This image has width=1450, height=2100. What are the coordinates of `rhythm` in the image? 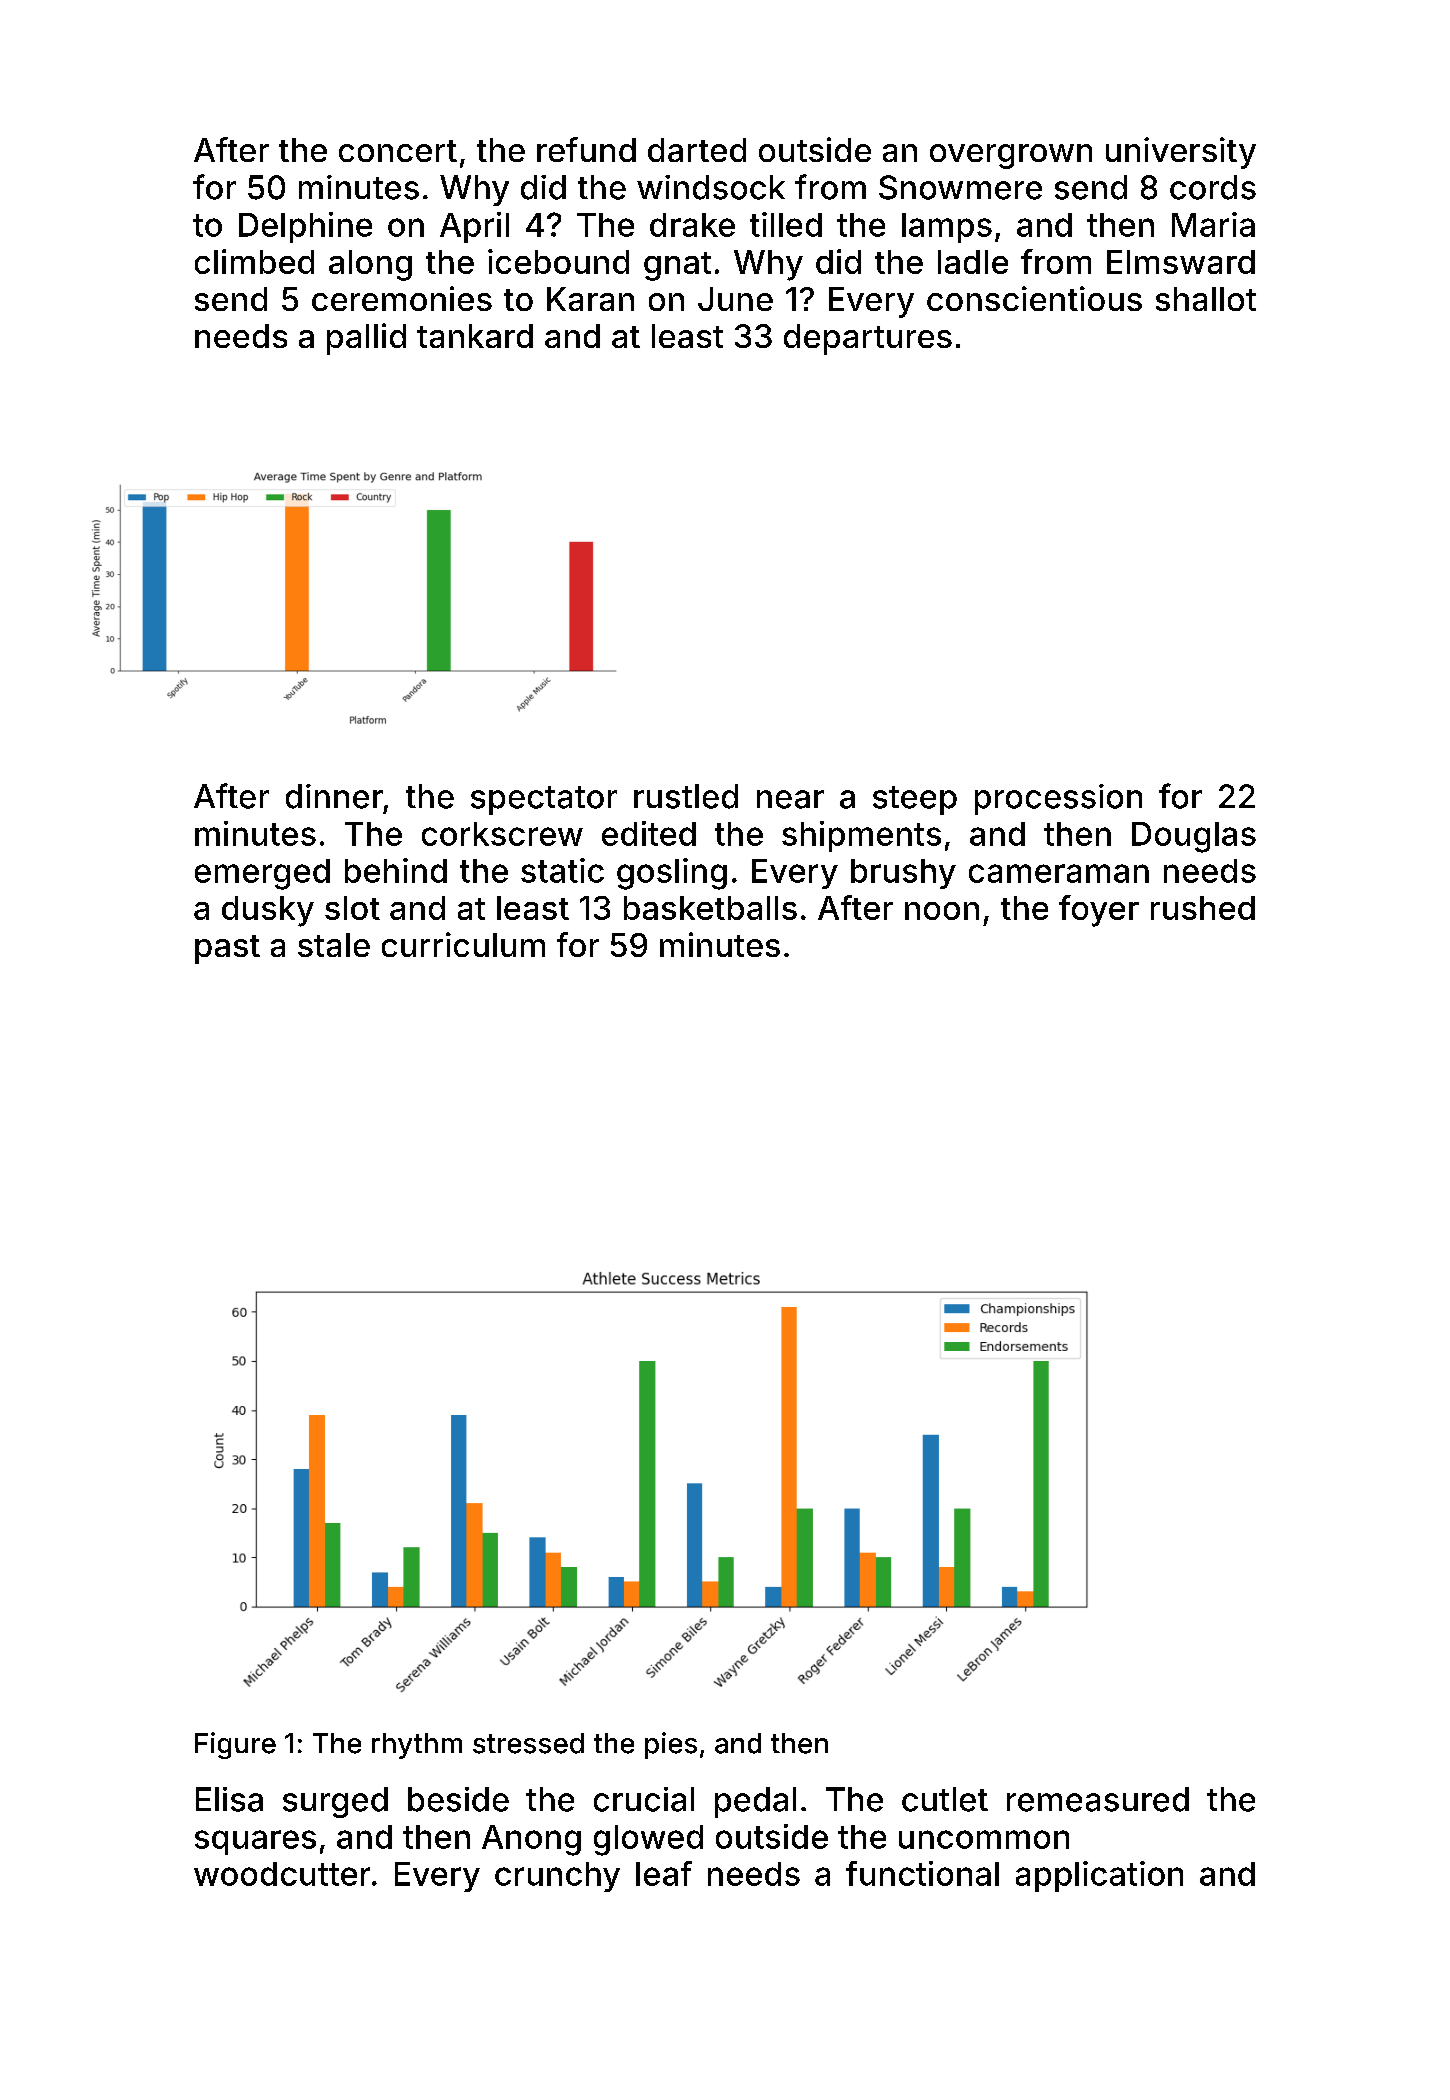 It's located at (417, 1746).
